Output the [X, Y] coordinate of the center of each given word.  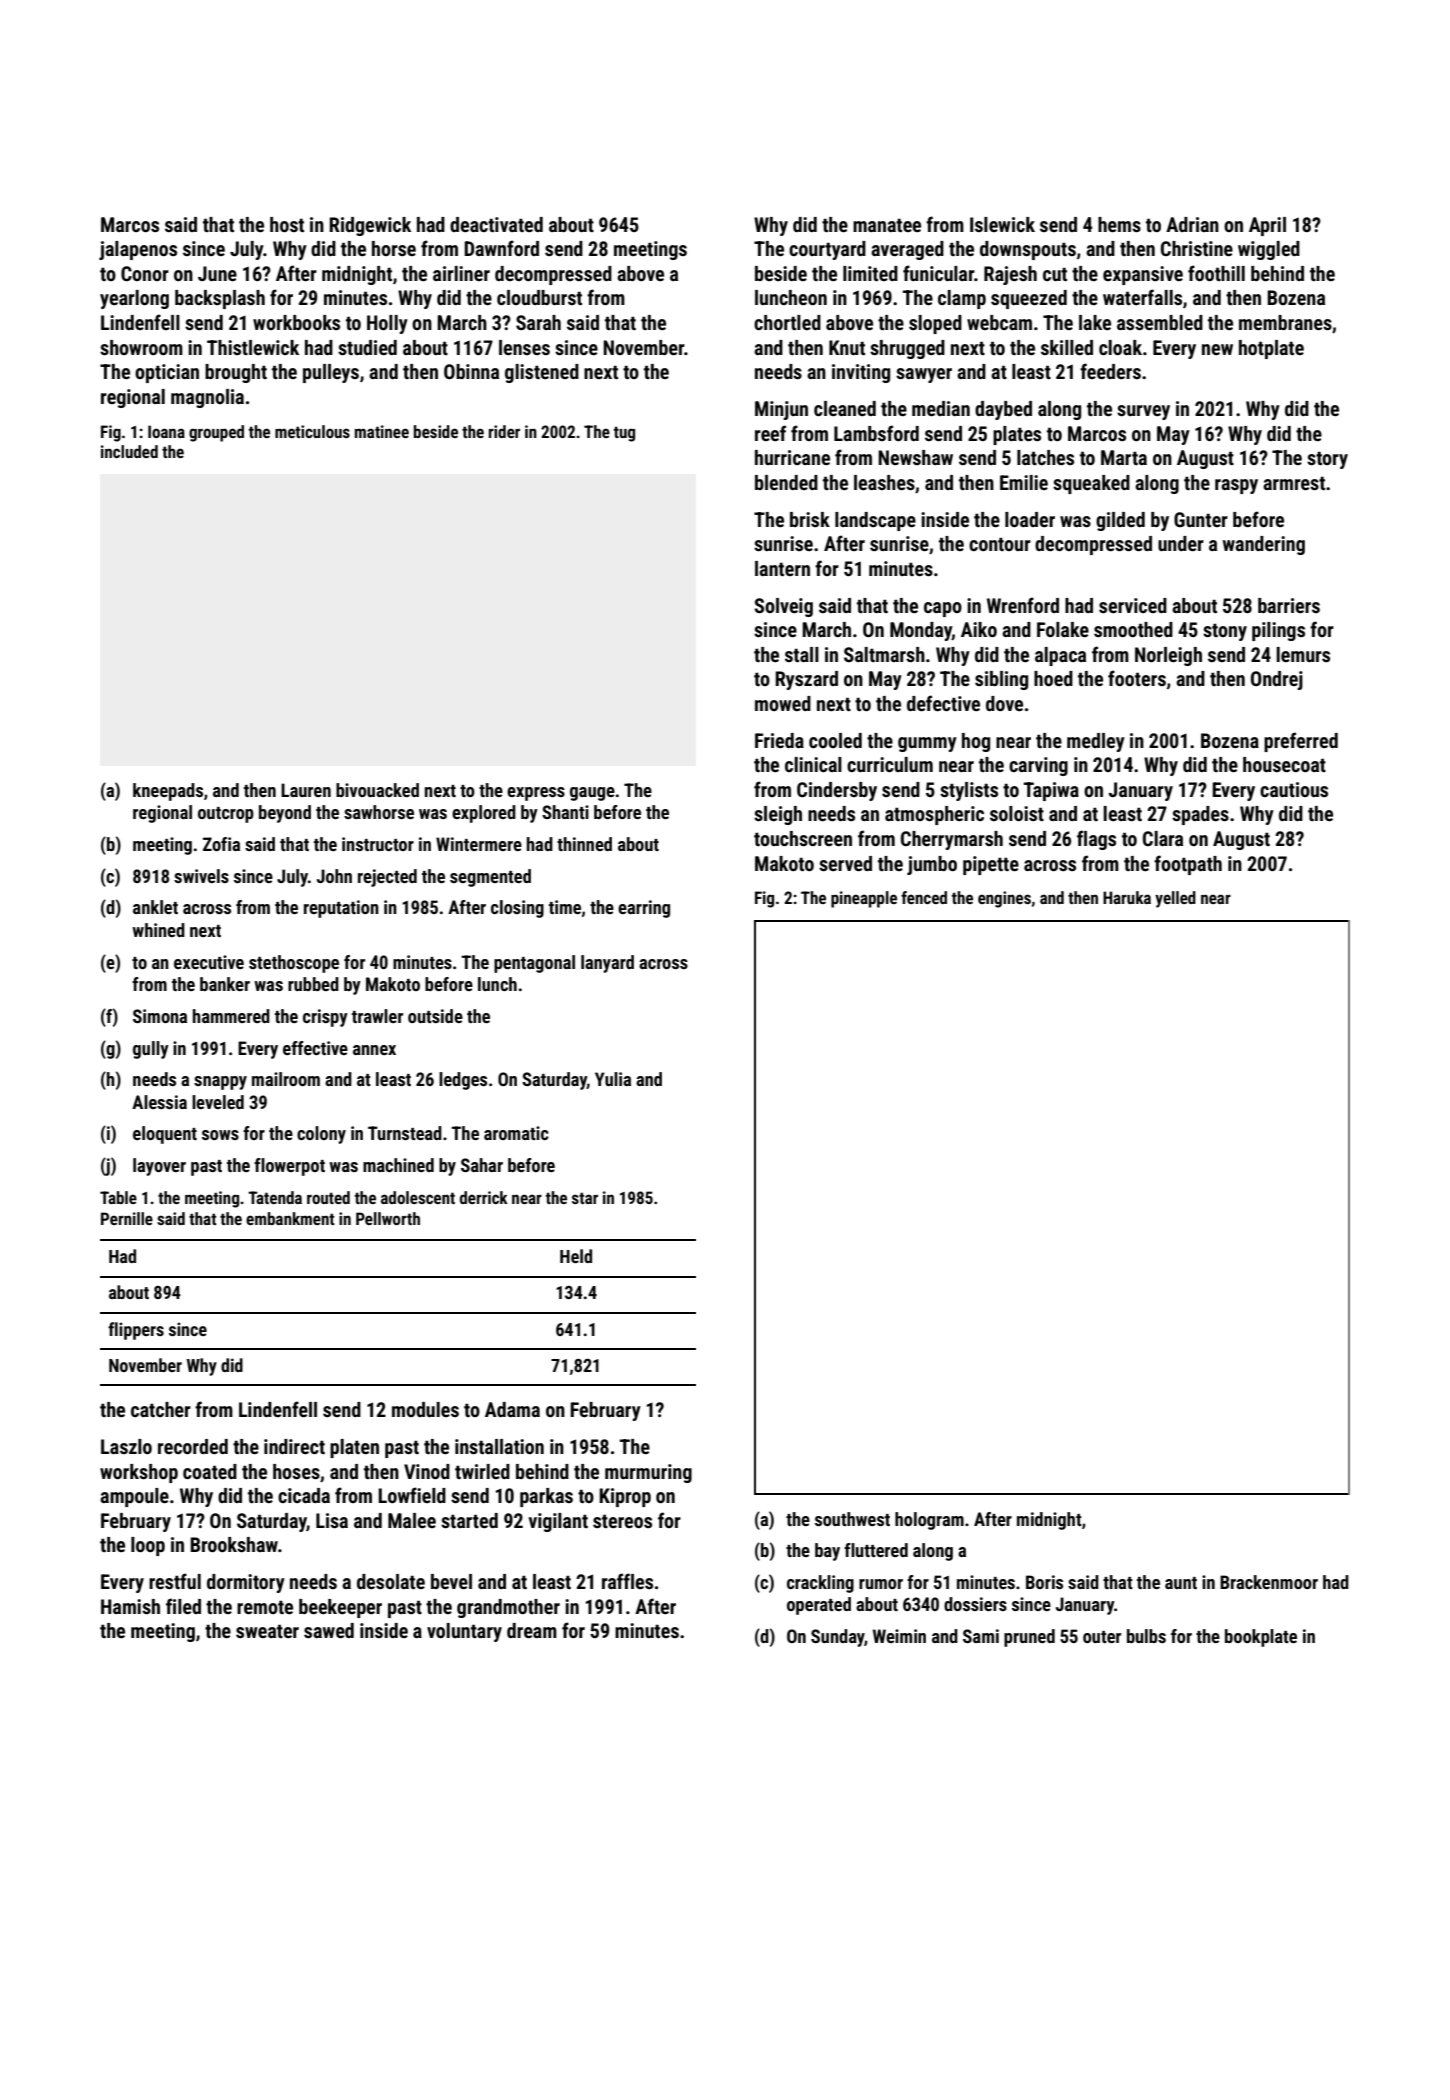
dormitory [246, 1583]
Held [576, 1256]
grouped [216, 433]
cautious [1294, 789]
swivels [201, 876]
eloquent [165, 1135]
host [287, 224]
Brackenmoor [1269, 1582]
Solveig [783, 607]
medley [1096, 742]
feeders [1110, 371]
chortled [787, 322]
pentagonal [534, 964]
